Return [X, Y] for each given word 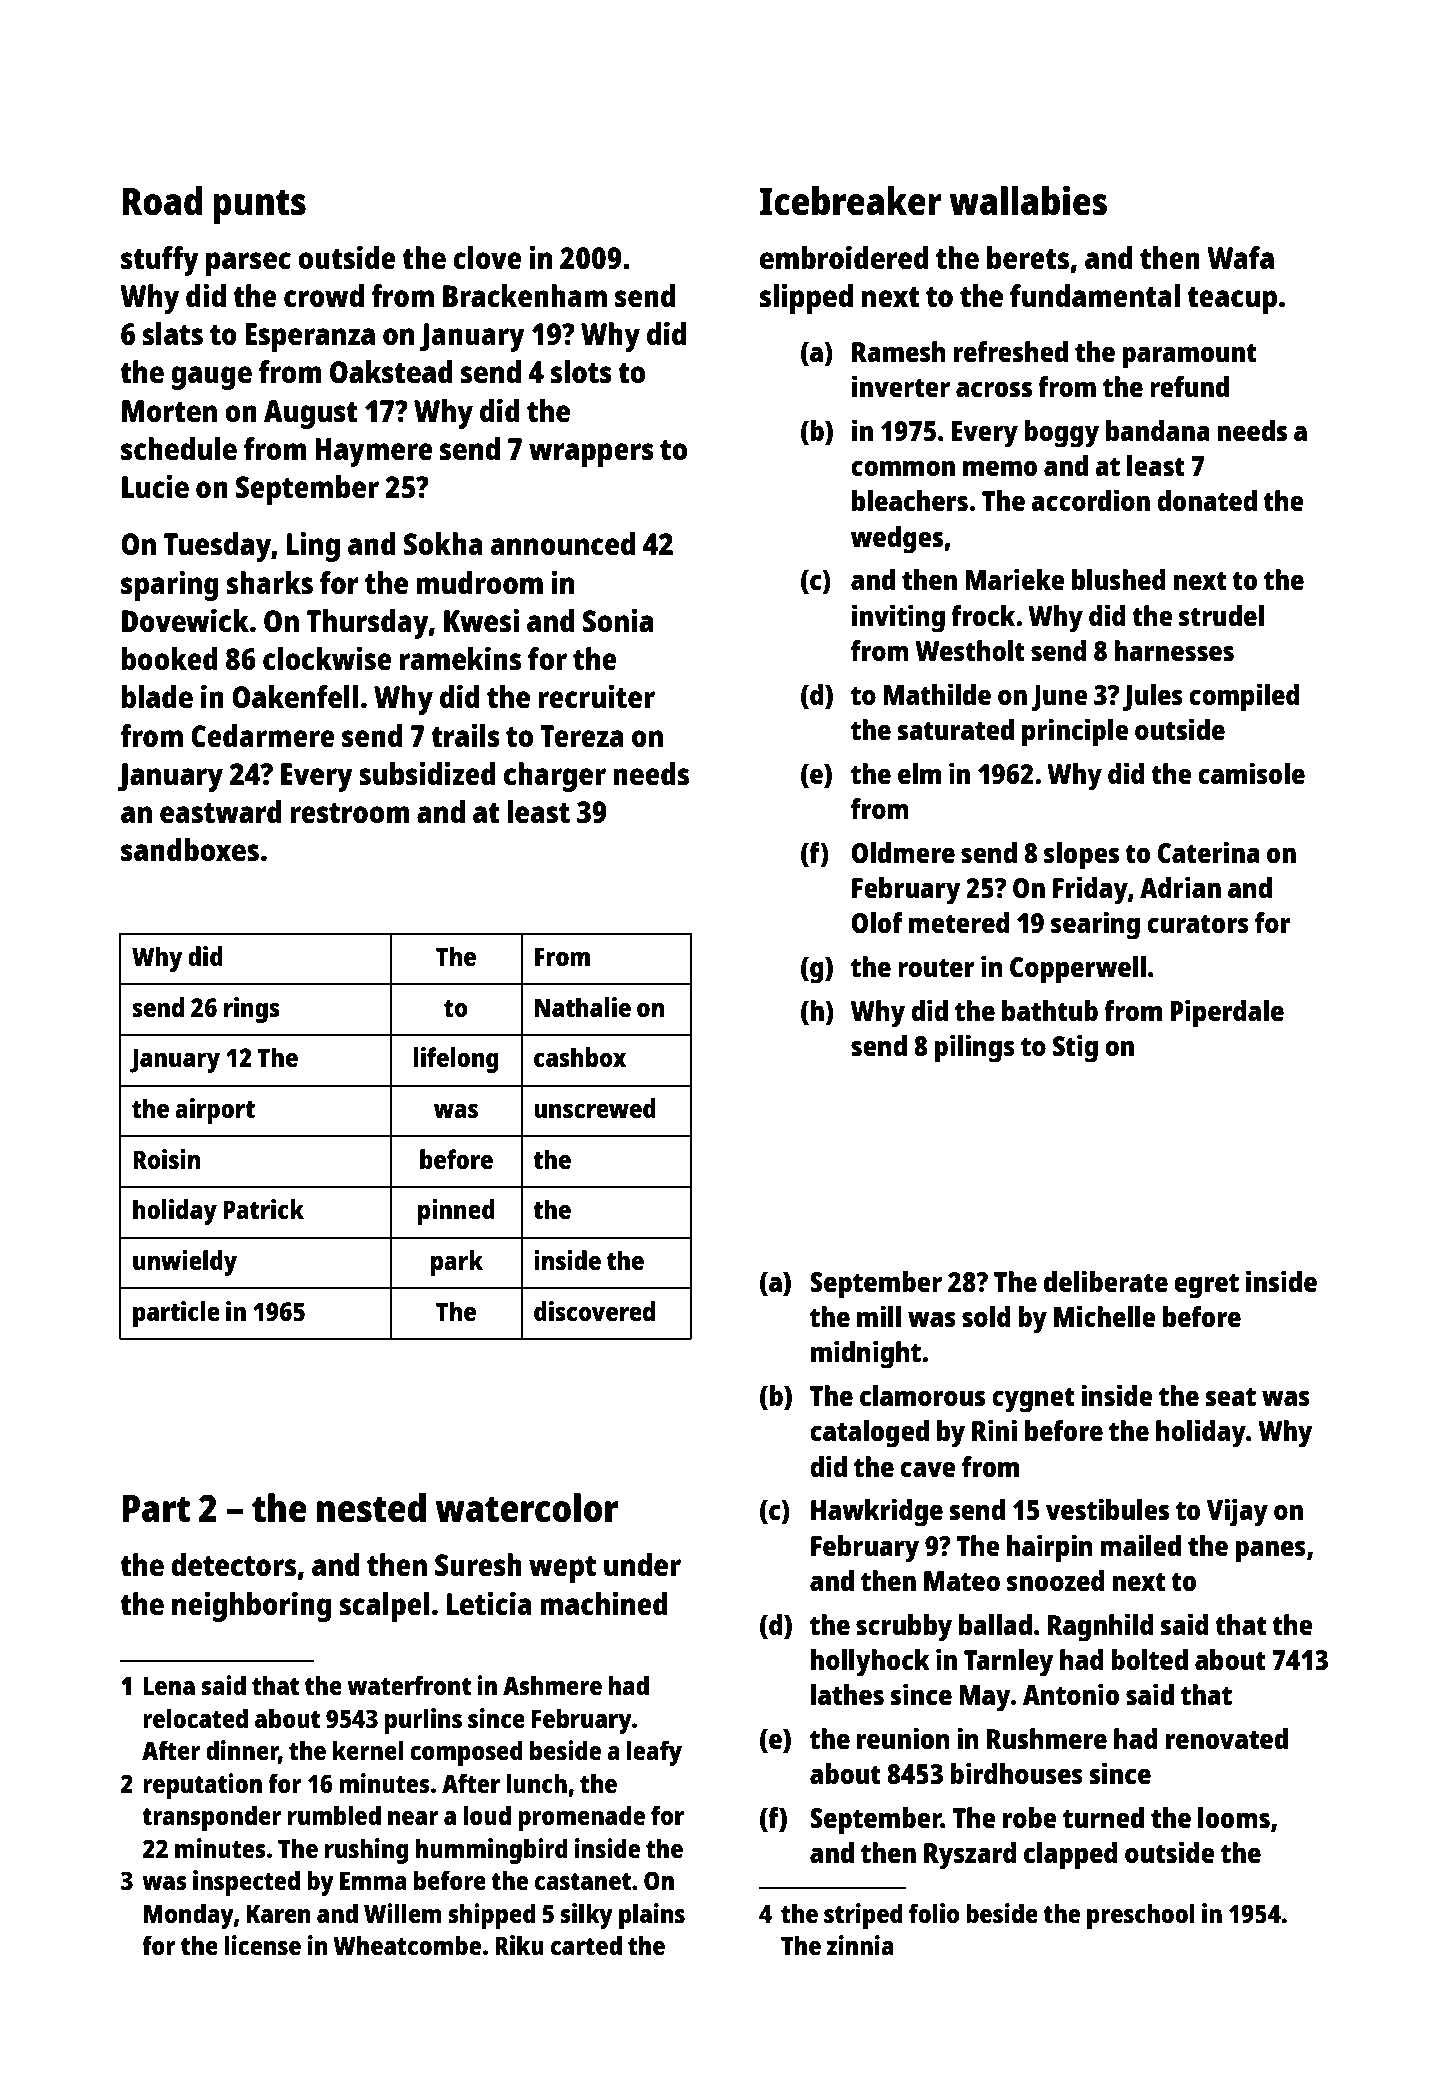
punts [259, 207]
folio [934, 1913]
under [642, 1564]
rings [252, 1010]
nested [371, 1508]
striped [863, 1916]
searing [1095, 925]
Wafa [1240, 257]
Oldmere [903, 852]
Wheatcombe [407, 1945]
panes [1271, 1552]
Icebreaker [851, 201]
